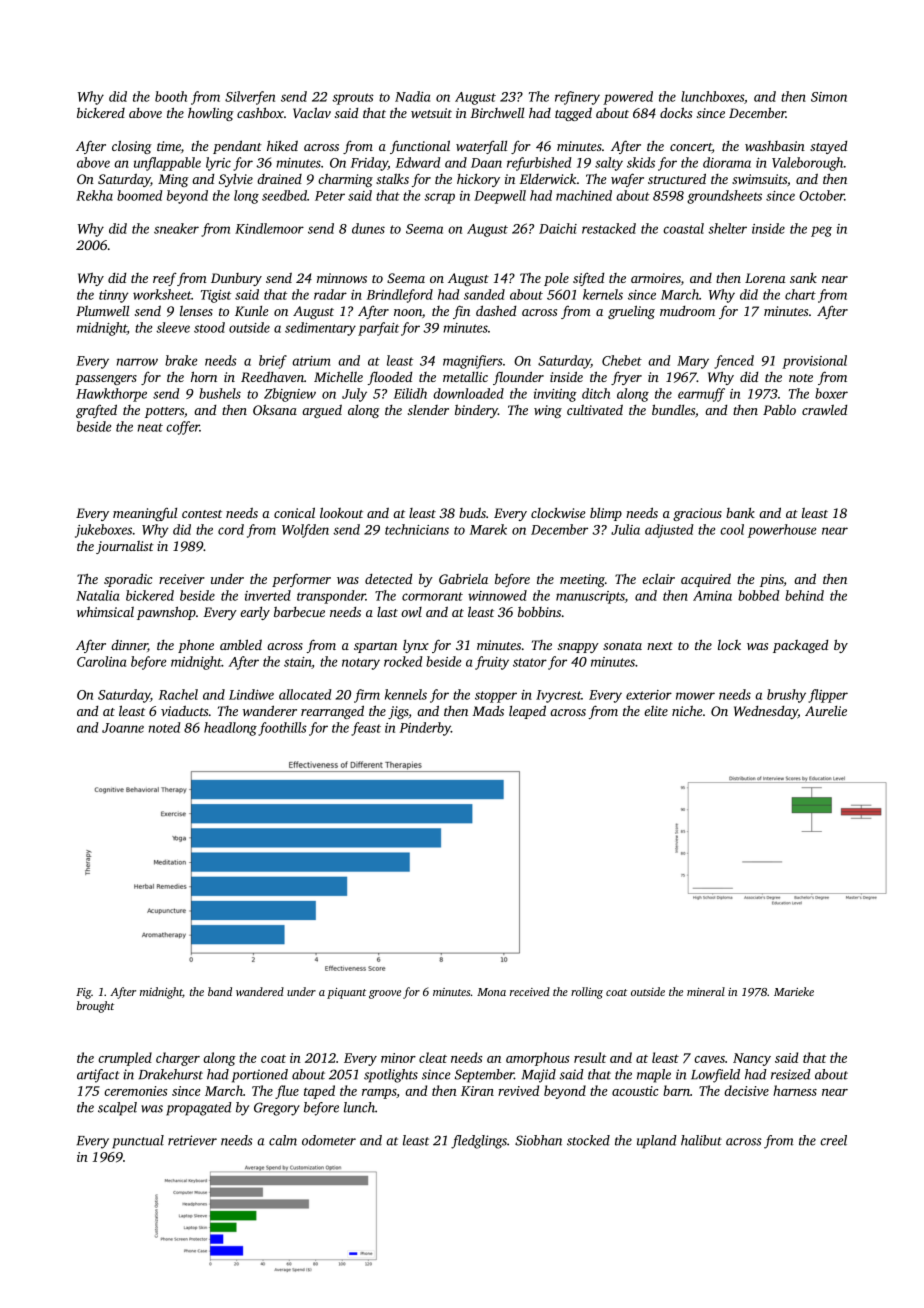  I want to click on Siobhan, so click(538, 1140).
